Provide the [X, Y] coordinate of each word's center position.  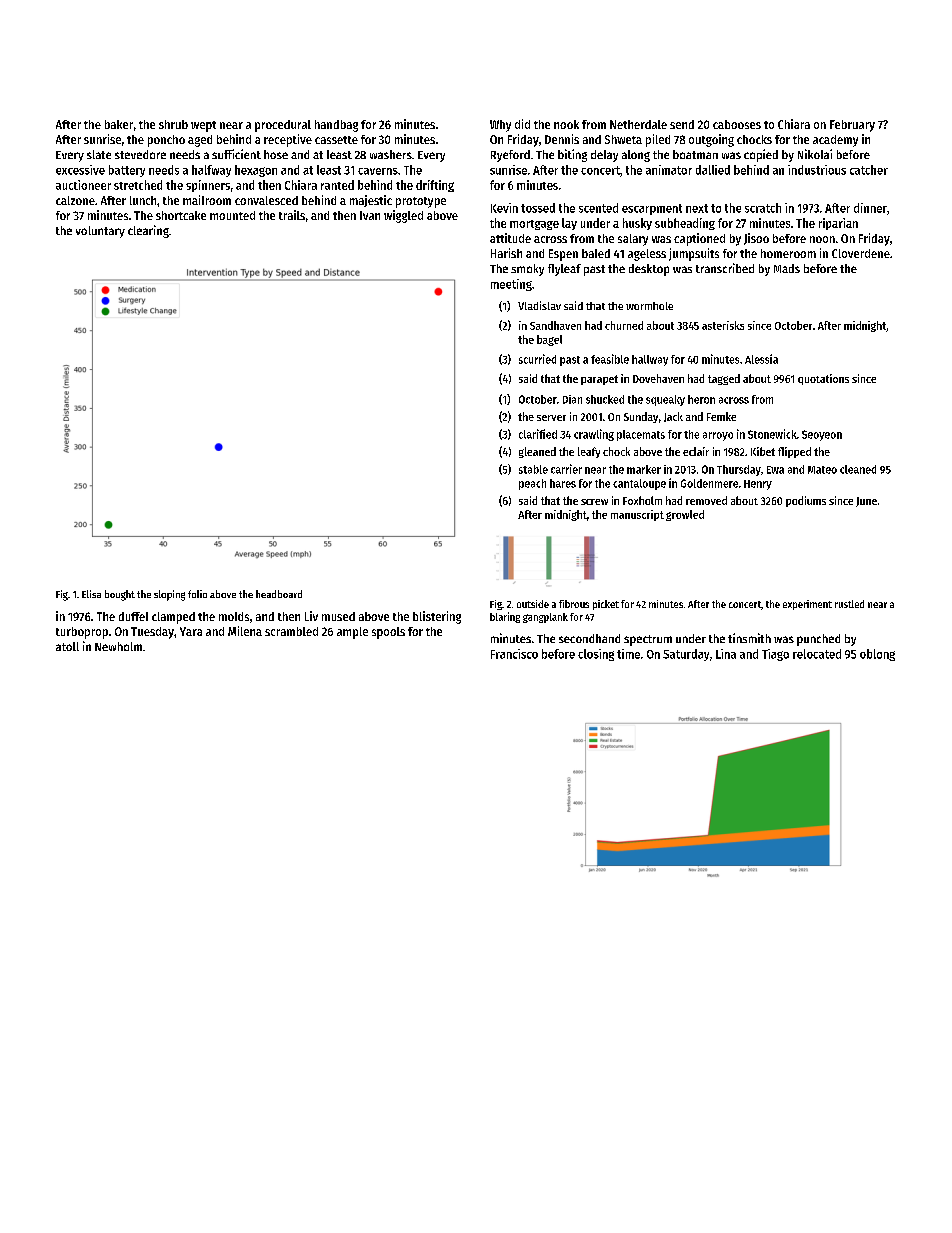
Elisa [91, 594]
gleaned [537, 452]
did [522, 124]
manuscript [637, 515]
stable [533, 469]
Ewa [775, 470]
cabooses [737, 124]
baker [119, 124]
